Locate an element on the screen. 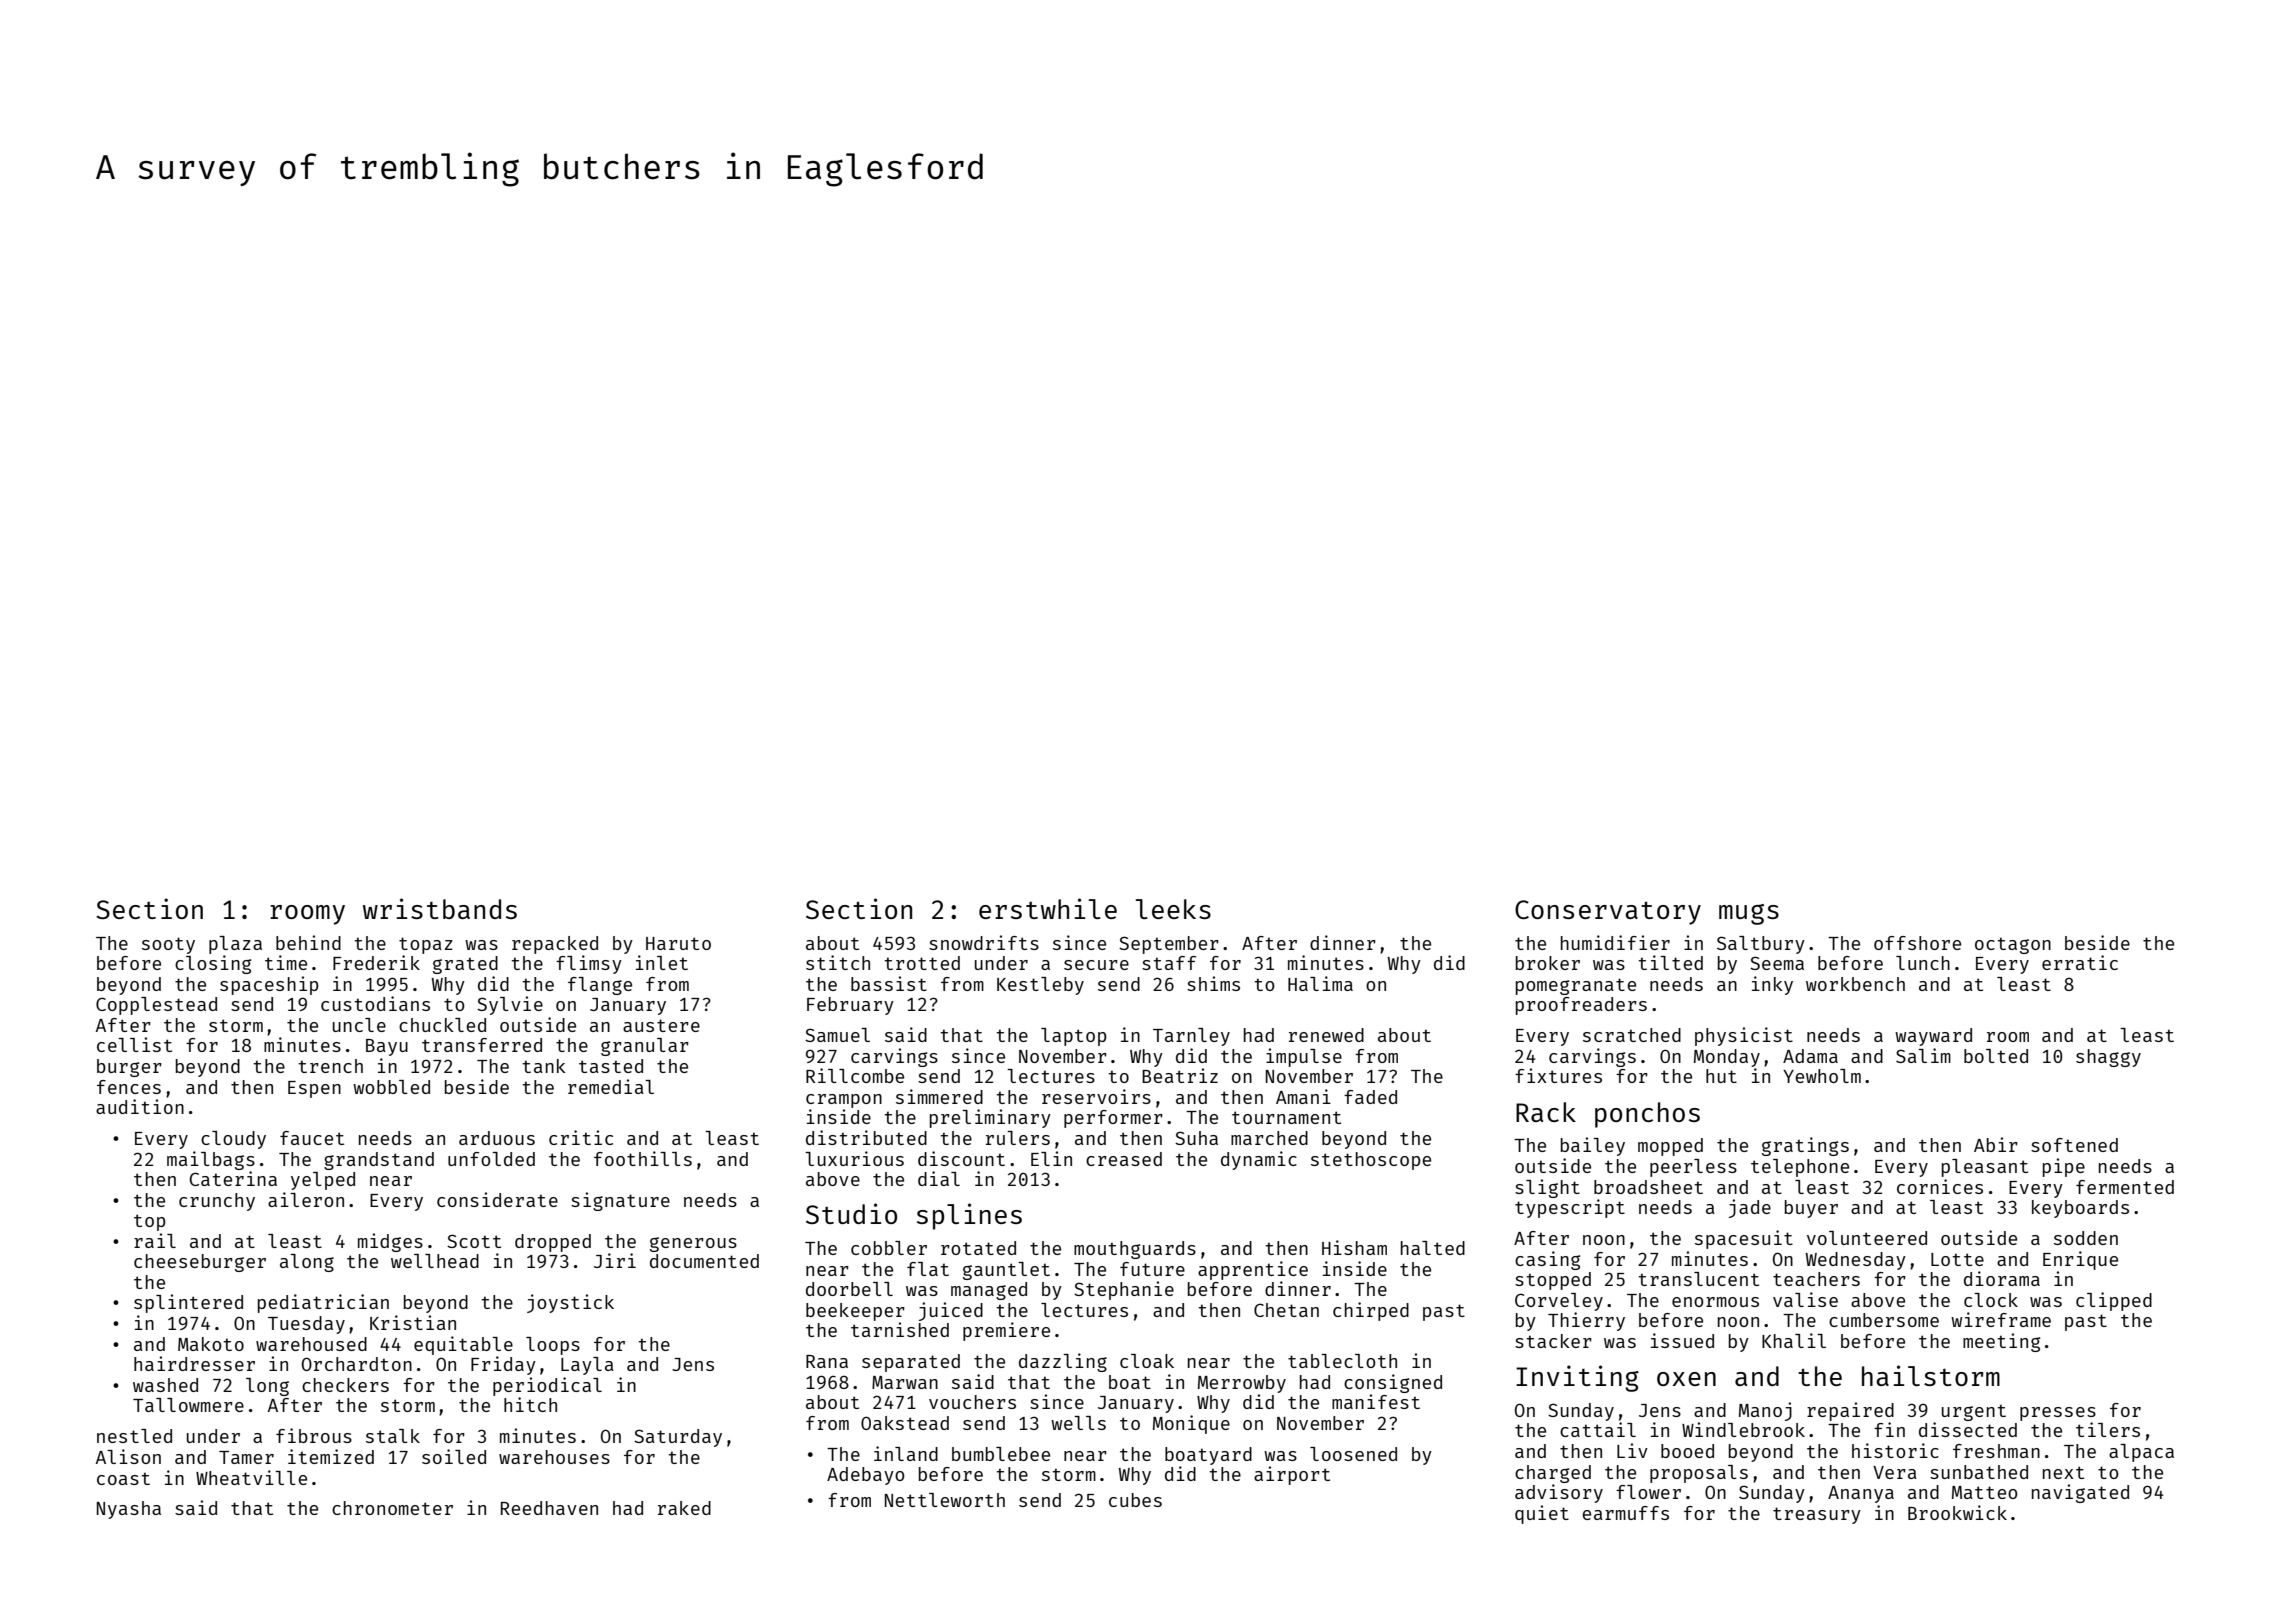 This screenshot has height=1614, width=2282. warehouses is located at coordinates (554, 1457).
